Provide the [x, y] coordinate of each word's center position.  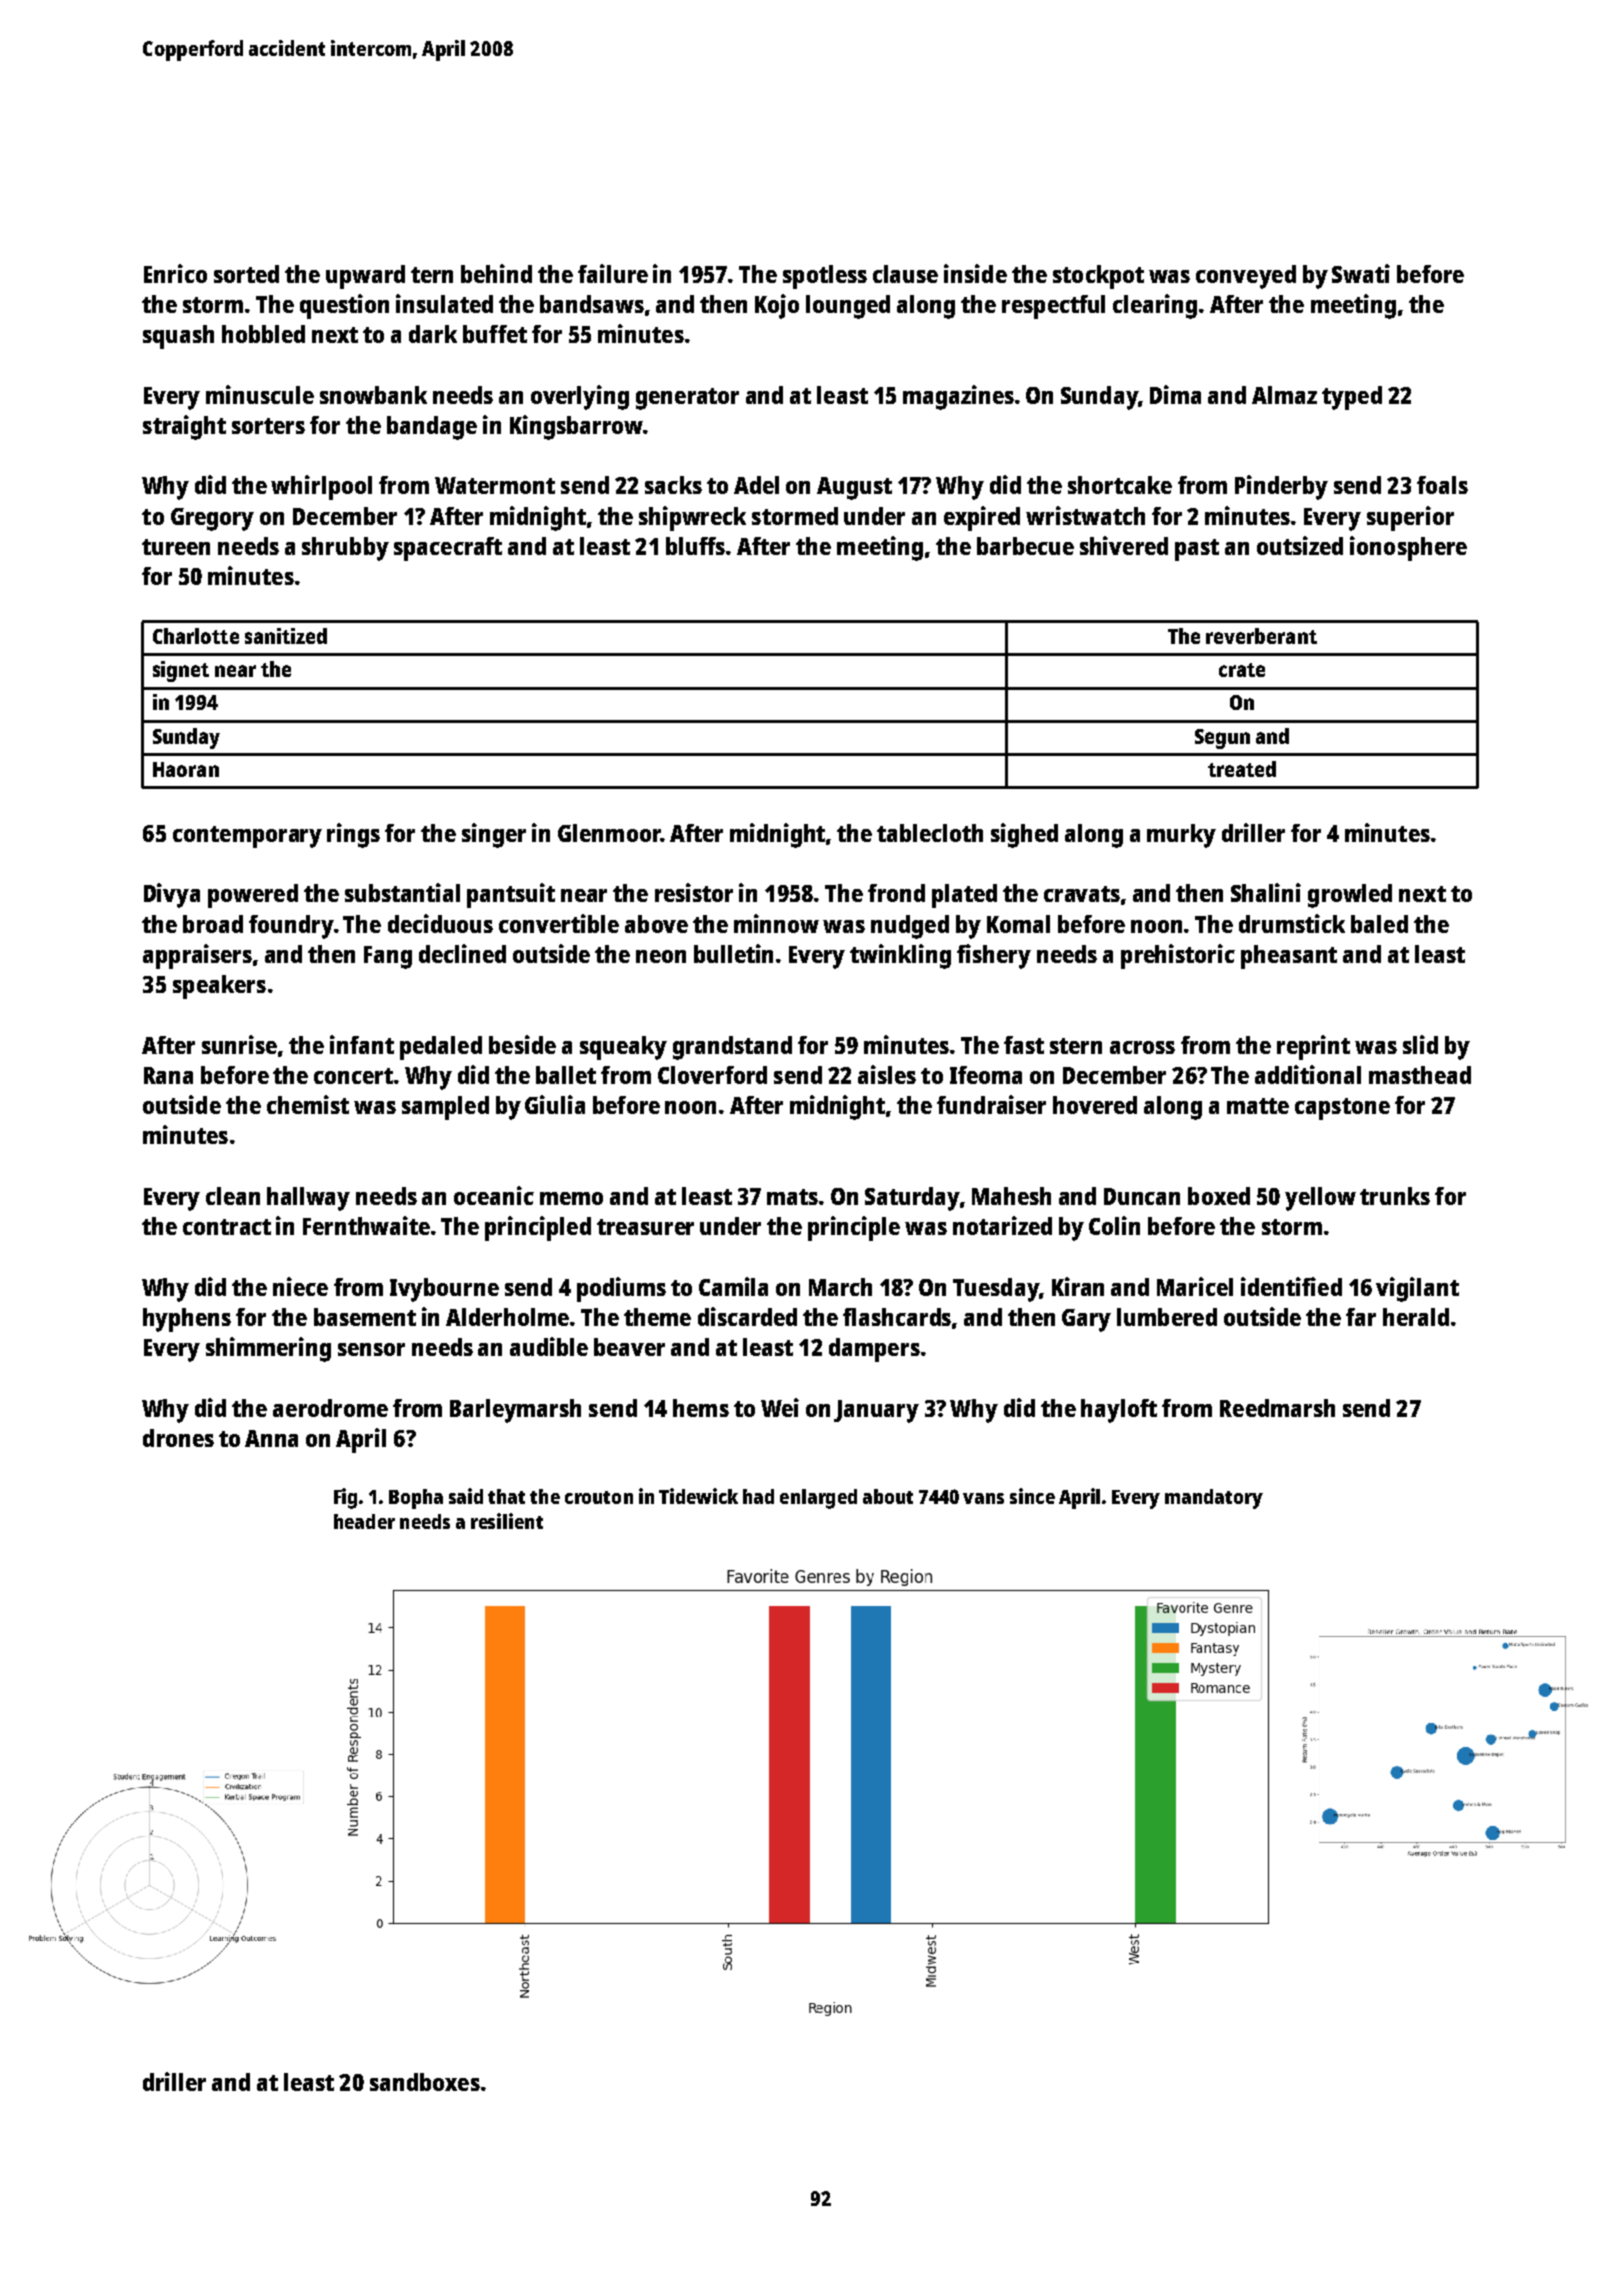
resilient [507, 1521]
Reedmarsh [1277, 1408]
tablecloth [930, 833]
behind [496, 273]
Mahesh [1011, 1196]
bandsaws [592, 304]
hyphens [187, 1320]
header [364, 1521]
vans [983, 1498]
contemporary [247, 837]
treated [1242, 769]
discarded [747, 1316]
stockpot [1098, 277]
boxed [1219, 1196]
